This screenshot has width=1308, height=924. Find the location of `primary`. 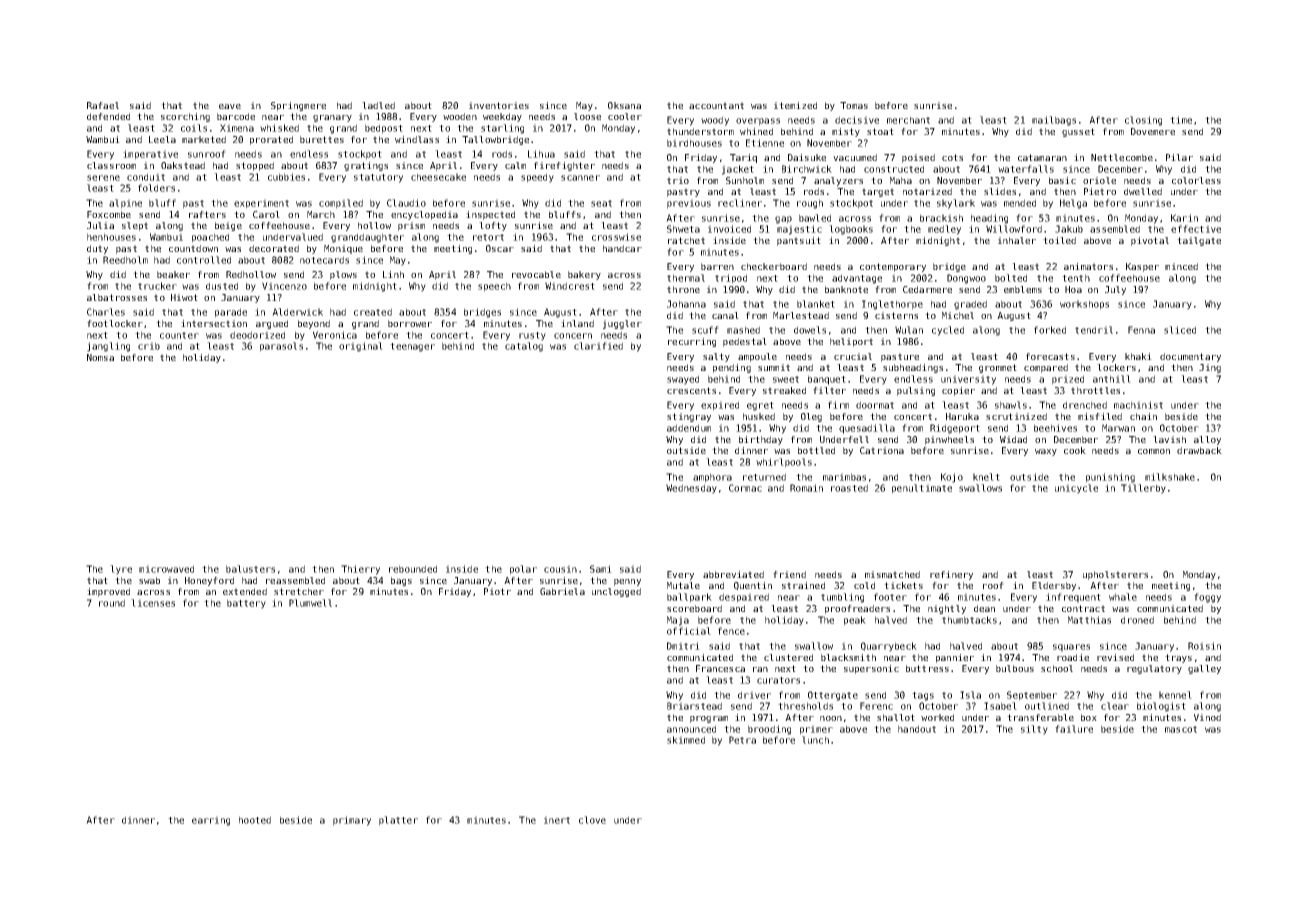

primary is located at coordinates (352, 821).
